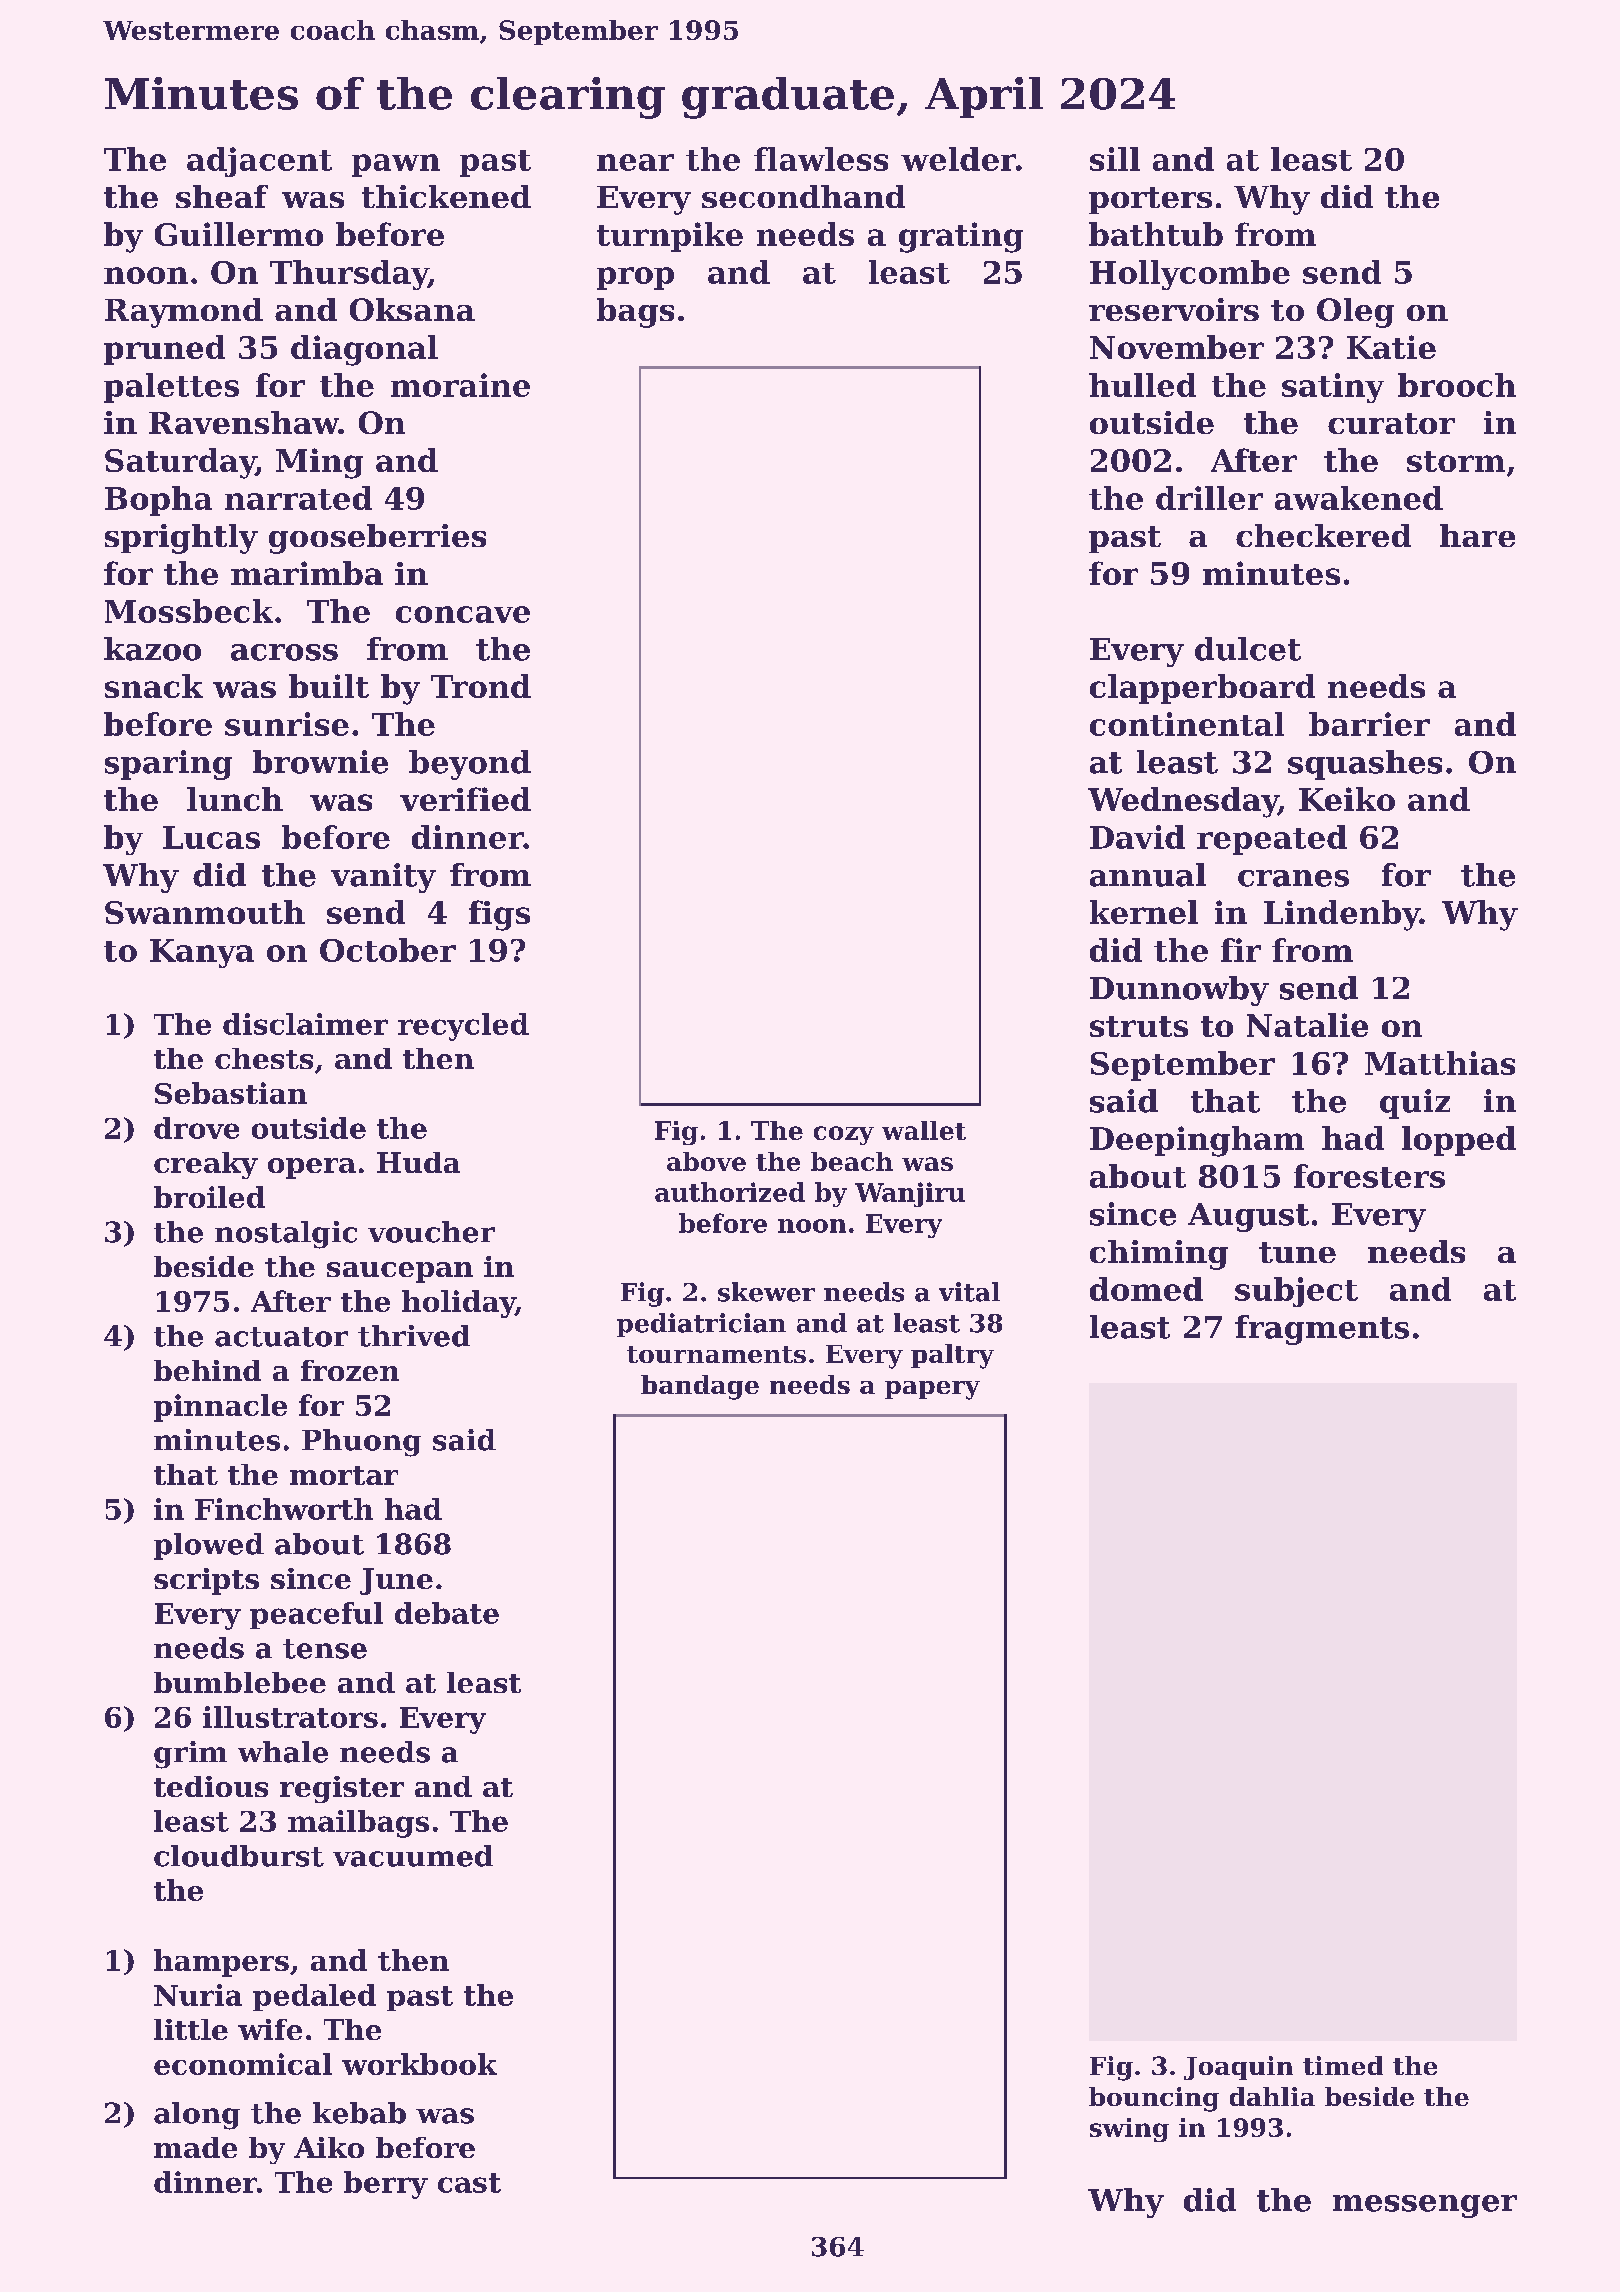 The height and width of the screenshot is (2292, 1620). Describe the element at coordinates (209, 1546) in the screenshot. I see `plowed` at that location.
